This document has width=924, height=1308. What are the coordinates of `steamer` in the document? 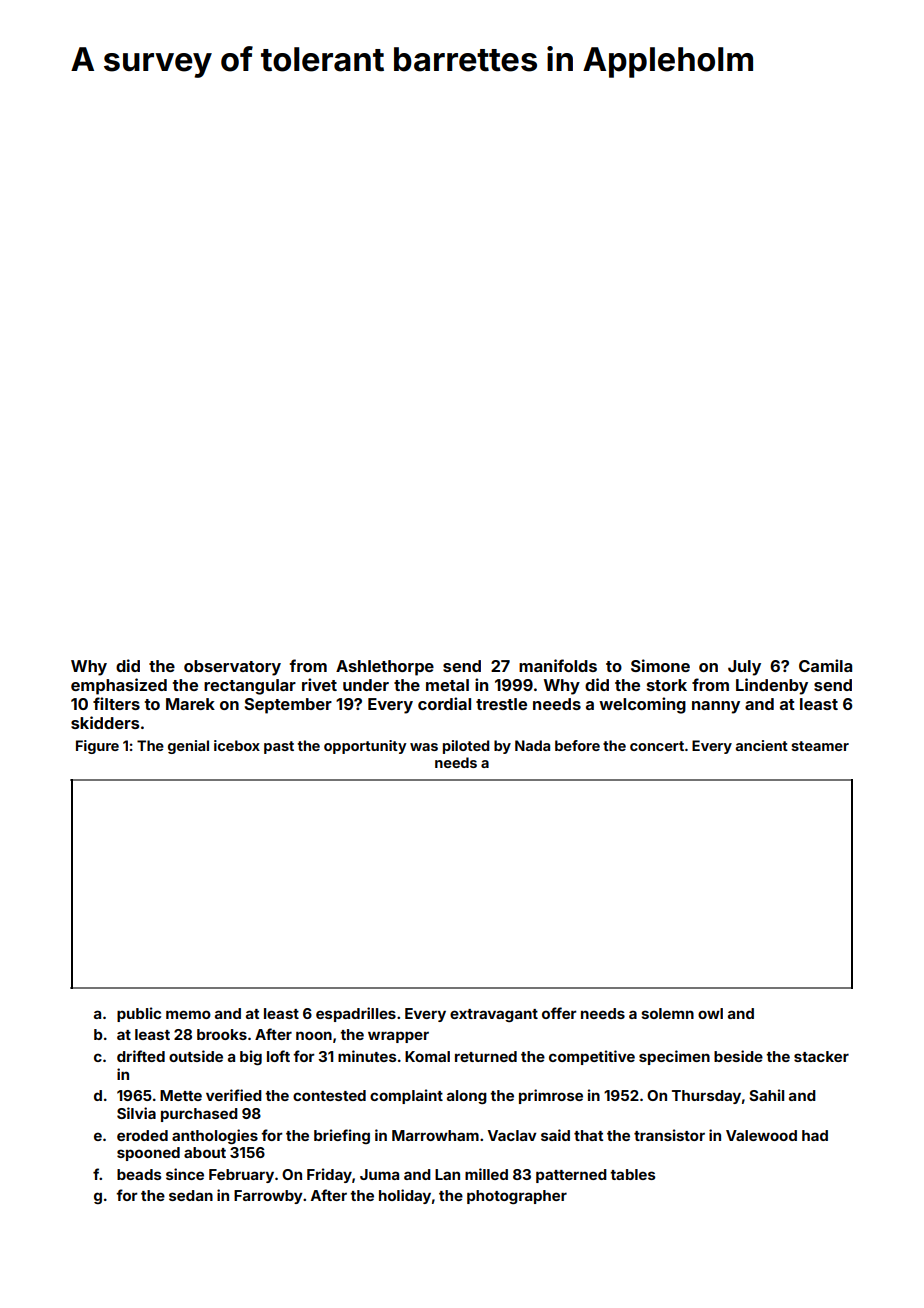 It's located at (820, 746).
